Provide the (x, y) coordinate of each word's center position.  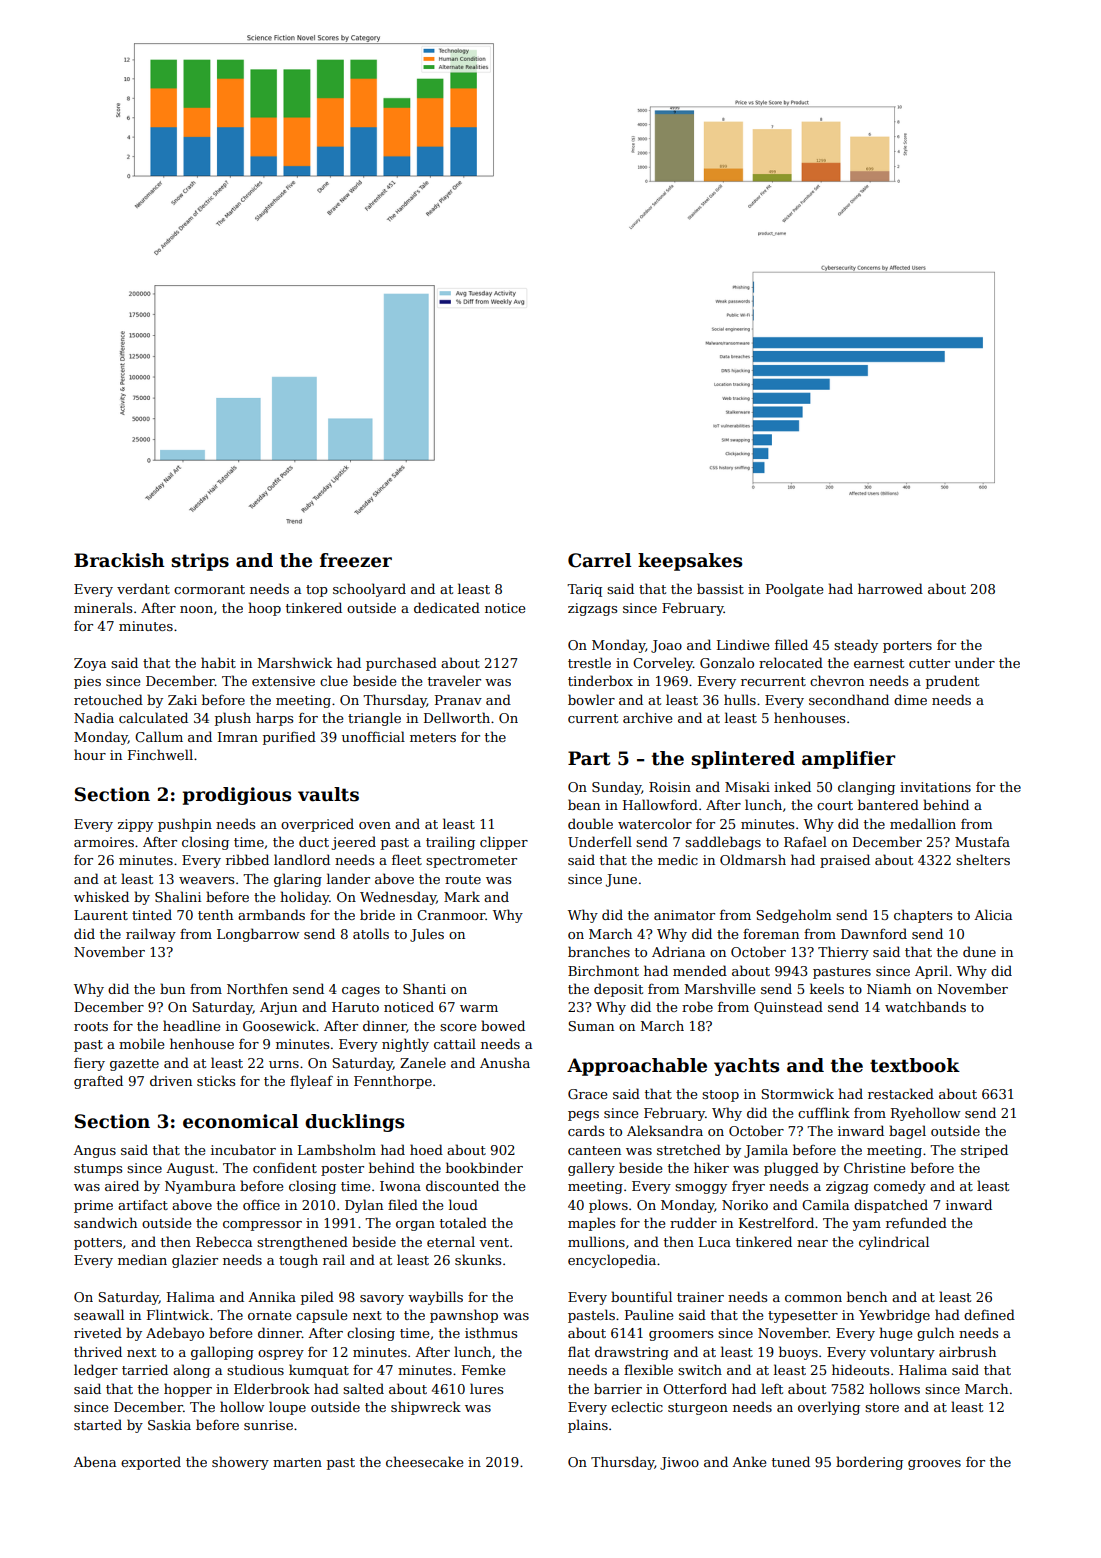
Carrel (599, 560)
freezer (356, 560)
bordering (869, 1463)
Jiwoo (679, 1463)
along (191, 1371)
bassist (720, 588)
